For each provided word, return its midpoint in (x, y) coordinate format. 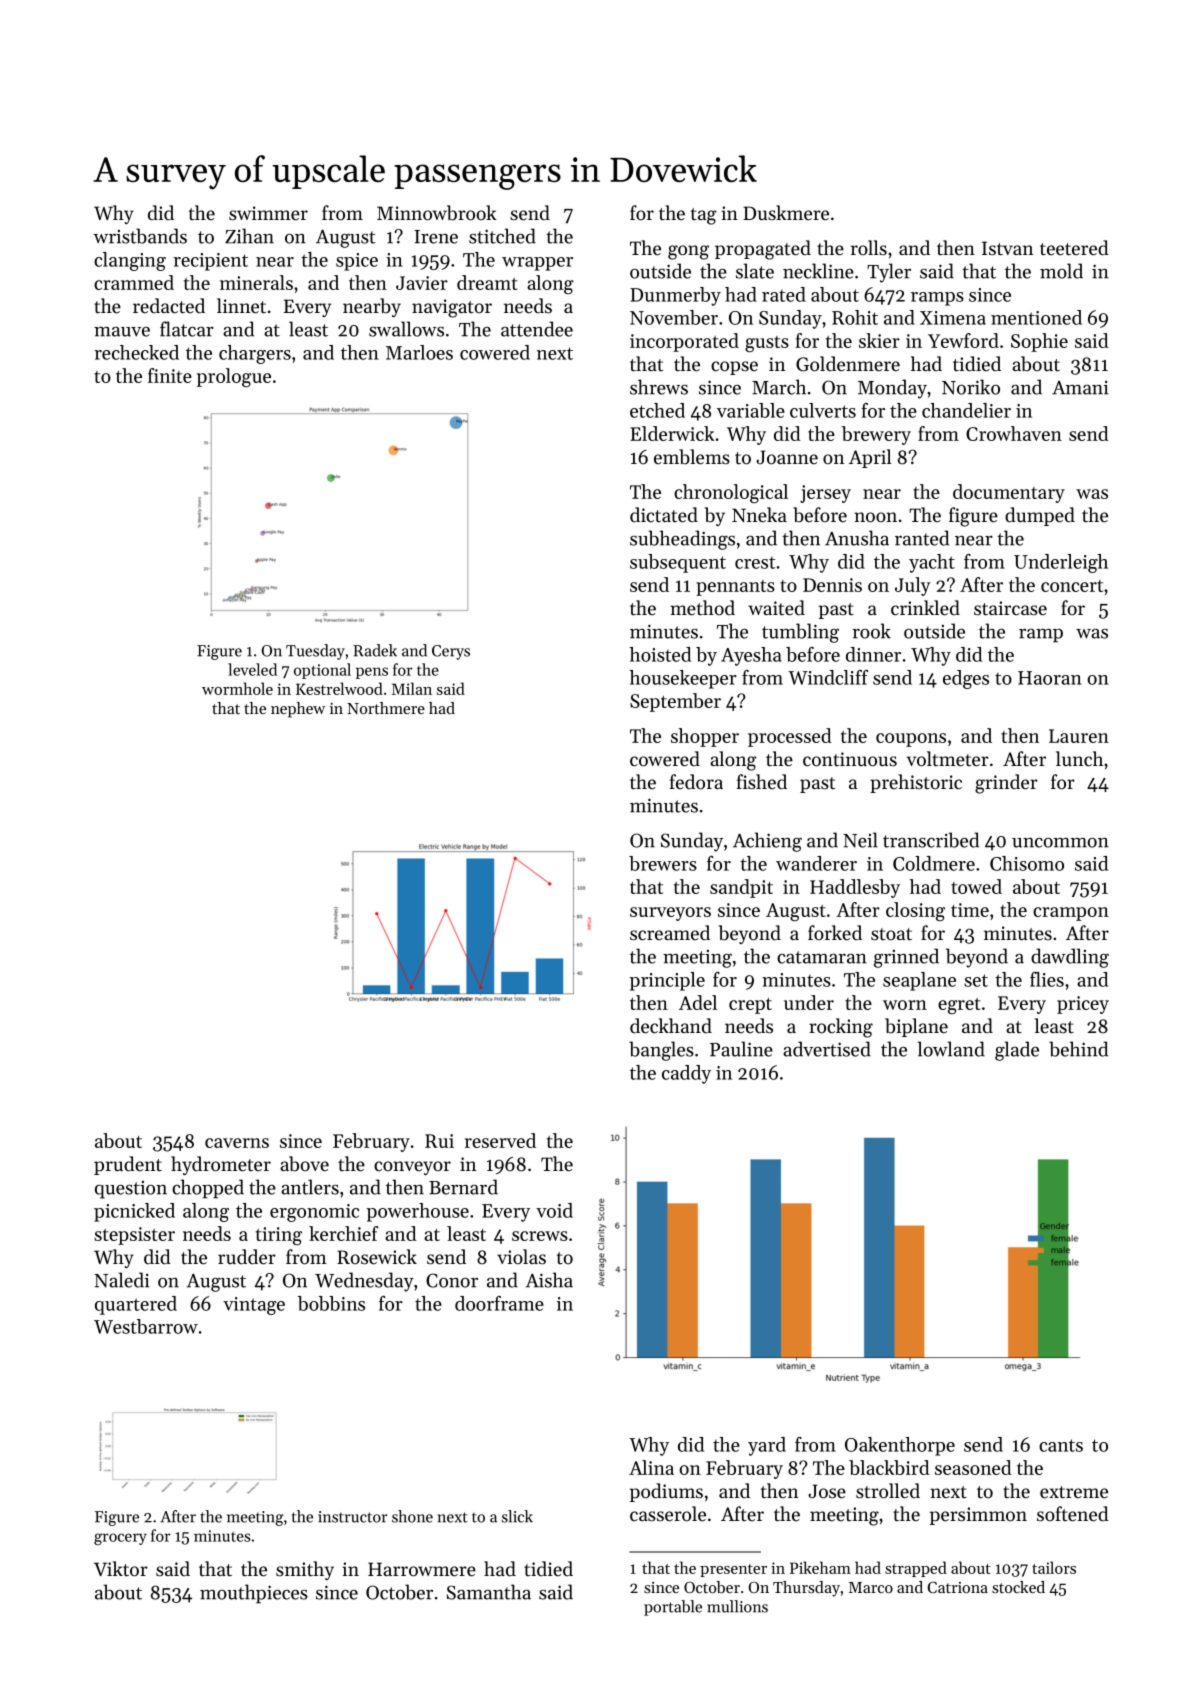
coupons (911, 740)
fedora (696, 782)
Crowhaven (1014, 433)
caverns (237, 1143)
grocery (120, 1539)
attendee (537, 329)
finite (170, 375)
